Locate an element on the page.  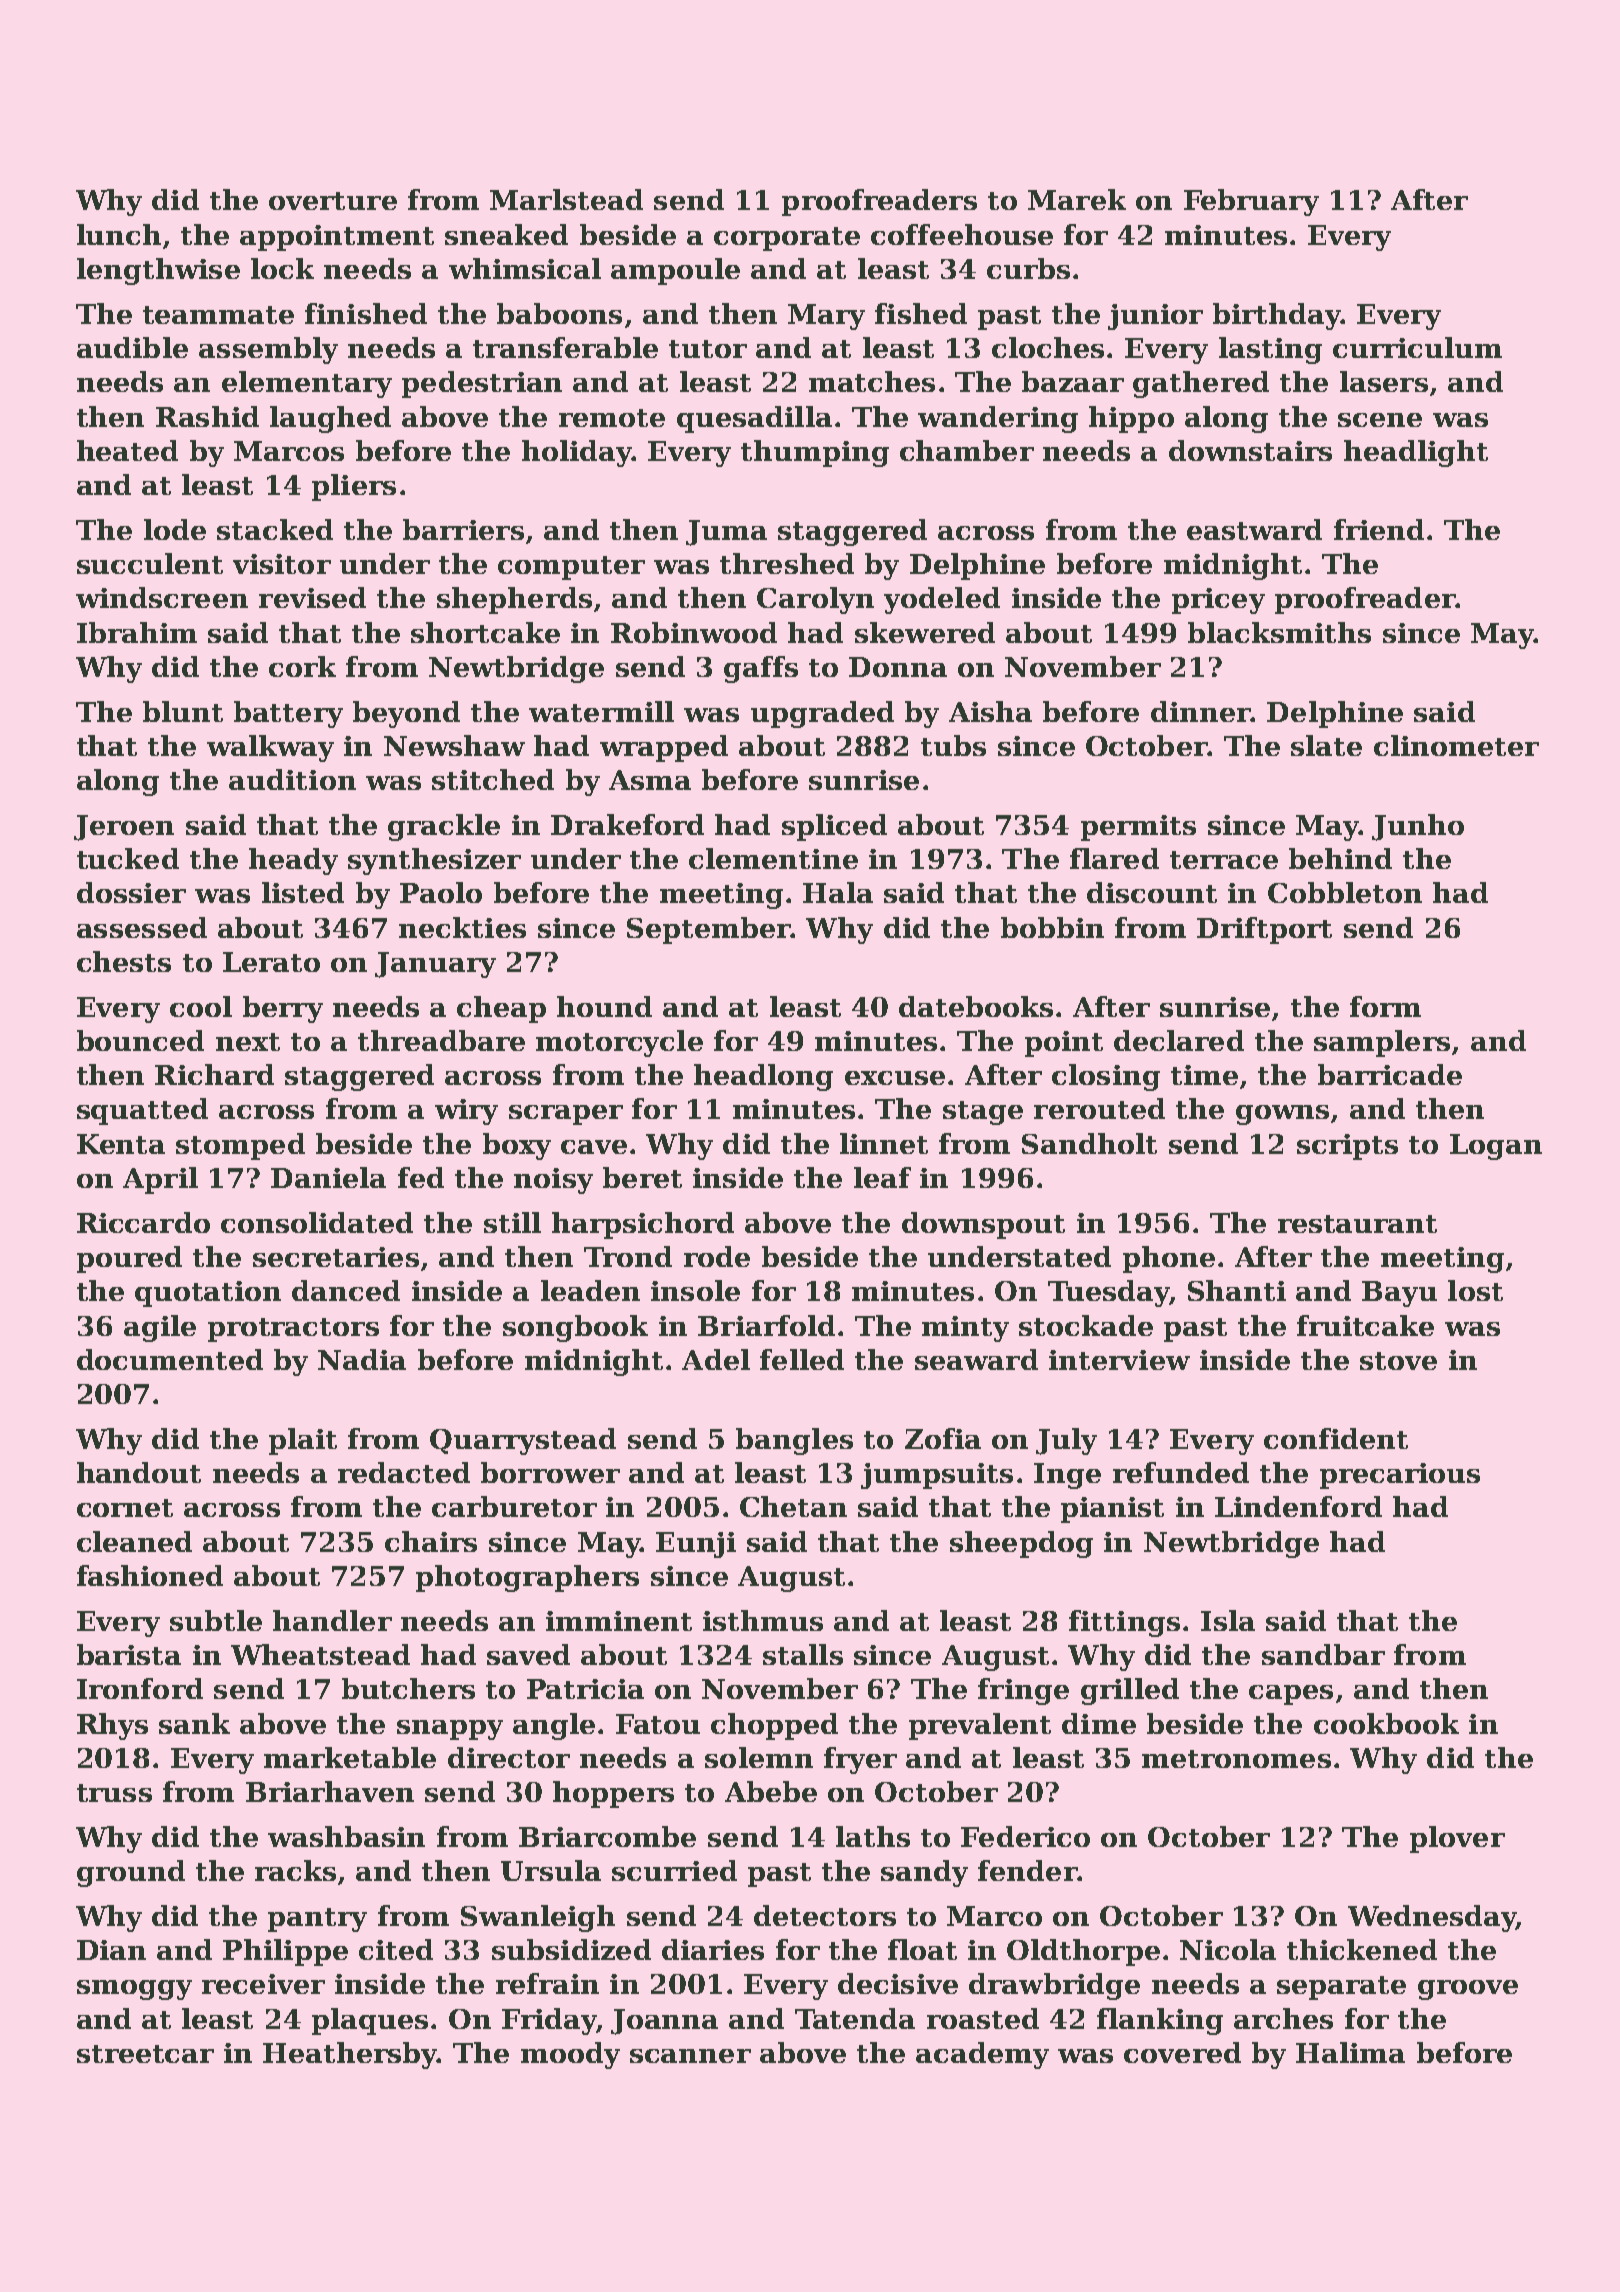
Hala is located at coordinates (838, 892).
